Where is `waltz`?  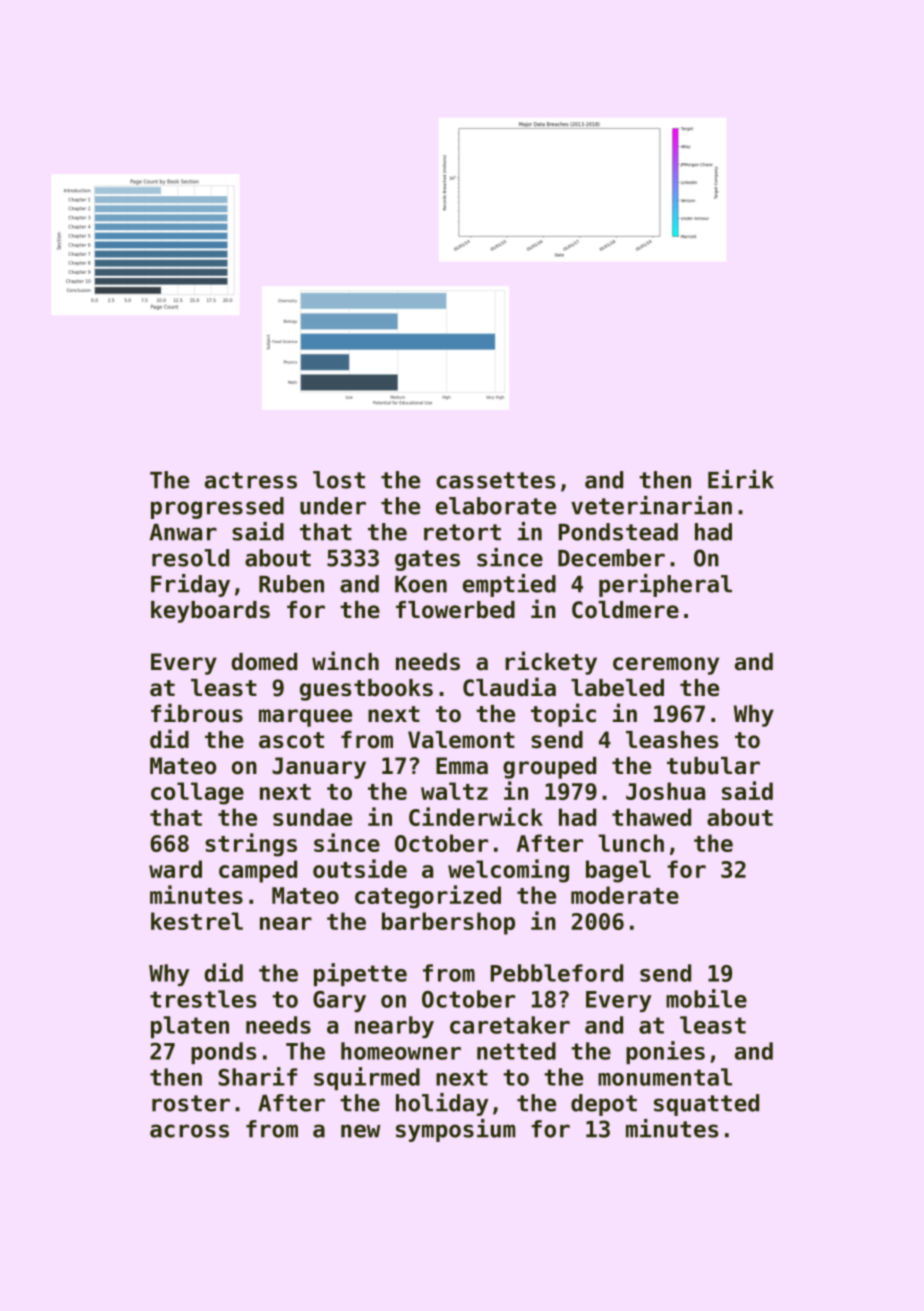
waltz is located at coordinates (454, 791).
